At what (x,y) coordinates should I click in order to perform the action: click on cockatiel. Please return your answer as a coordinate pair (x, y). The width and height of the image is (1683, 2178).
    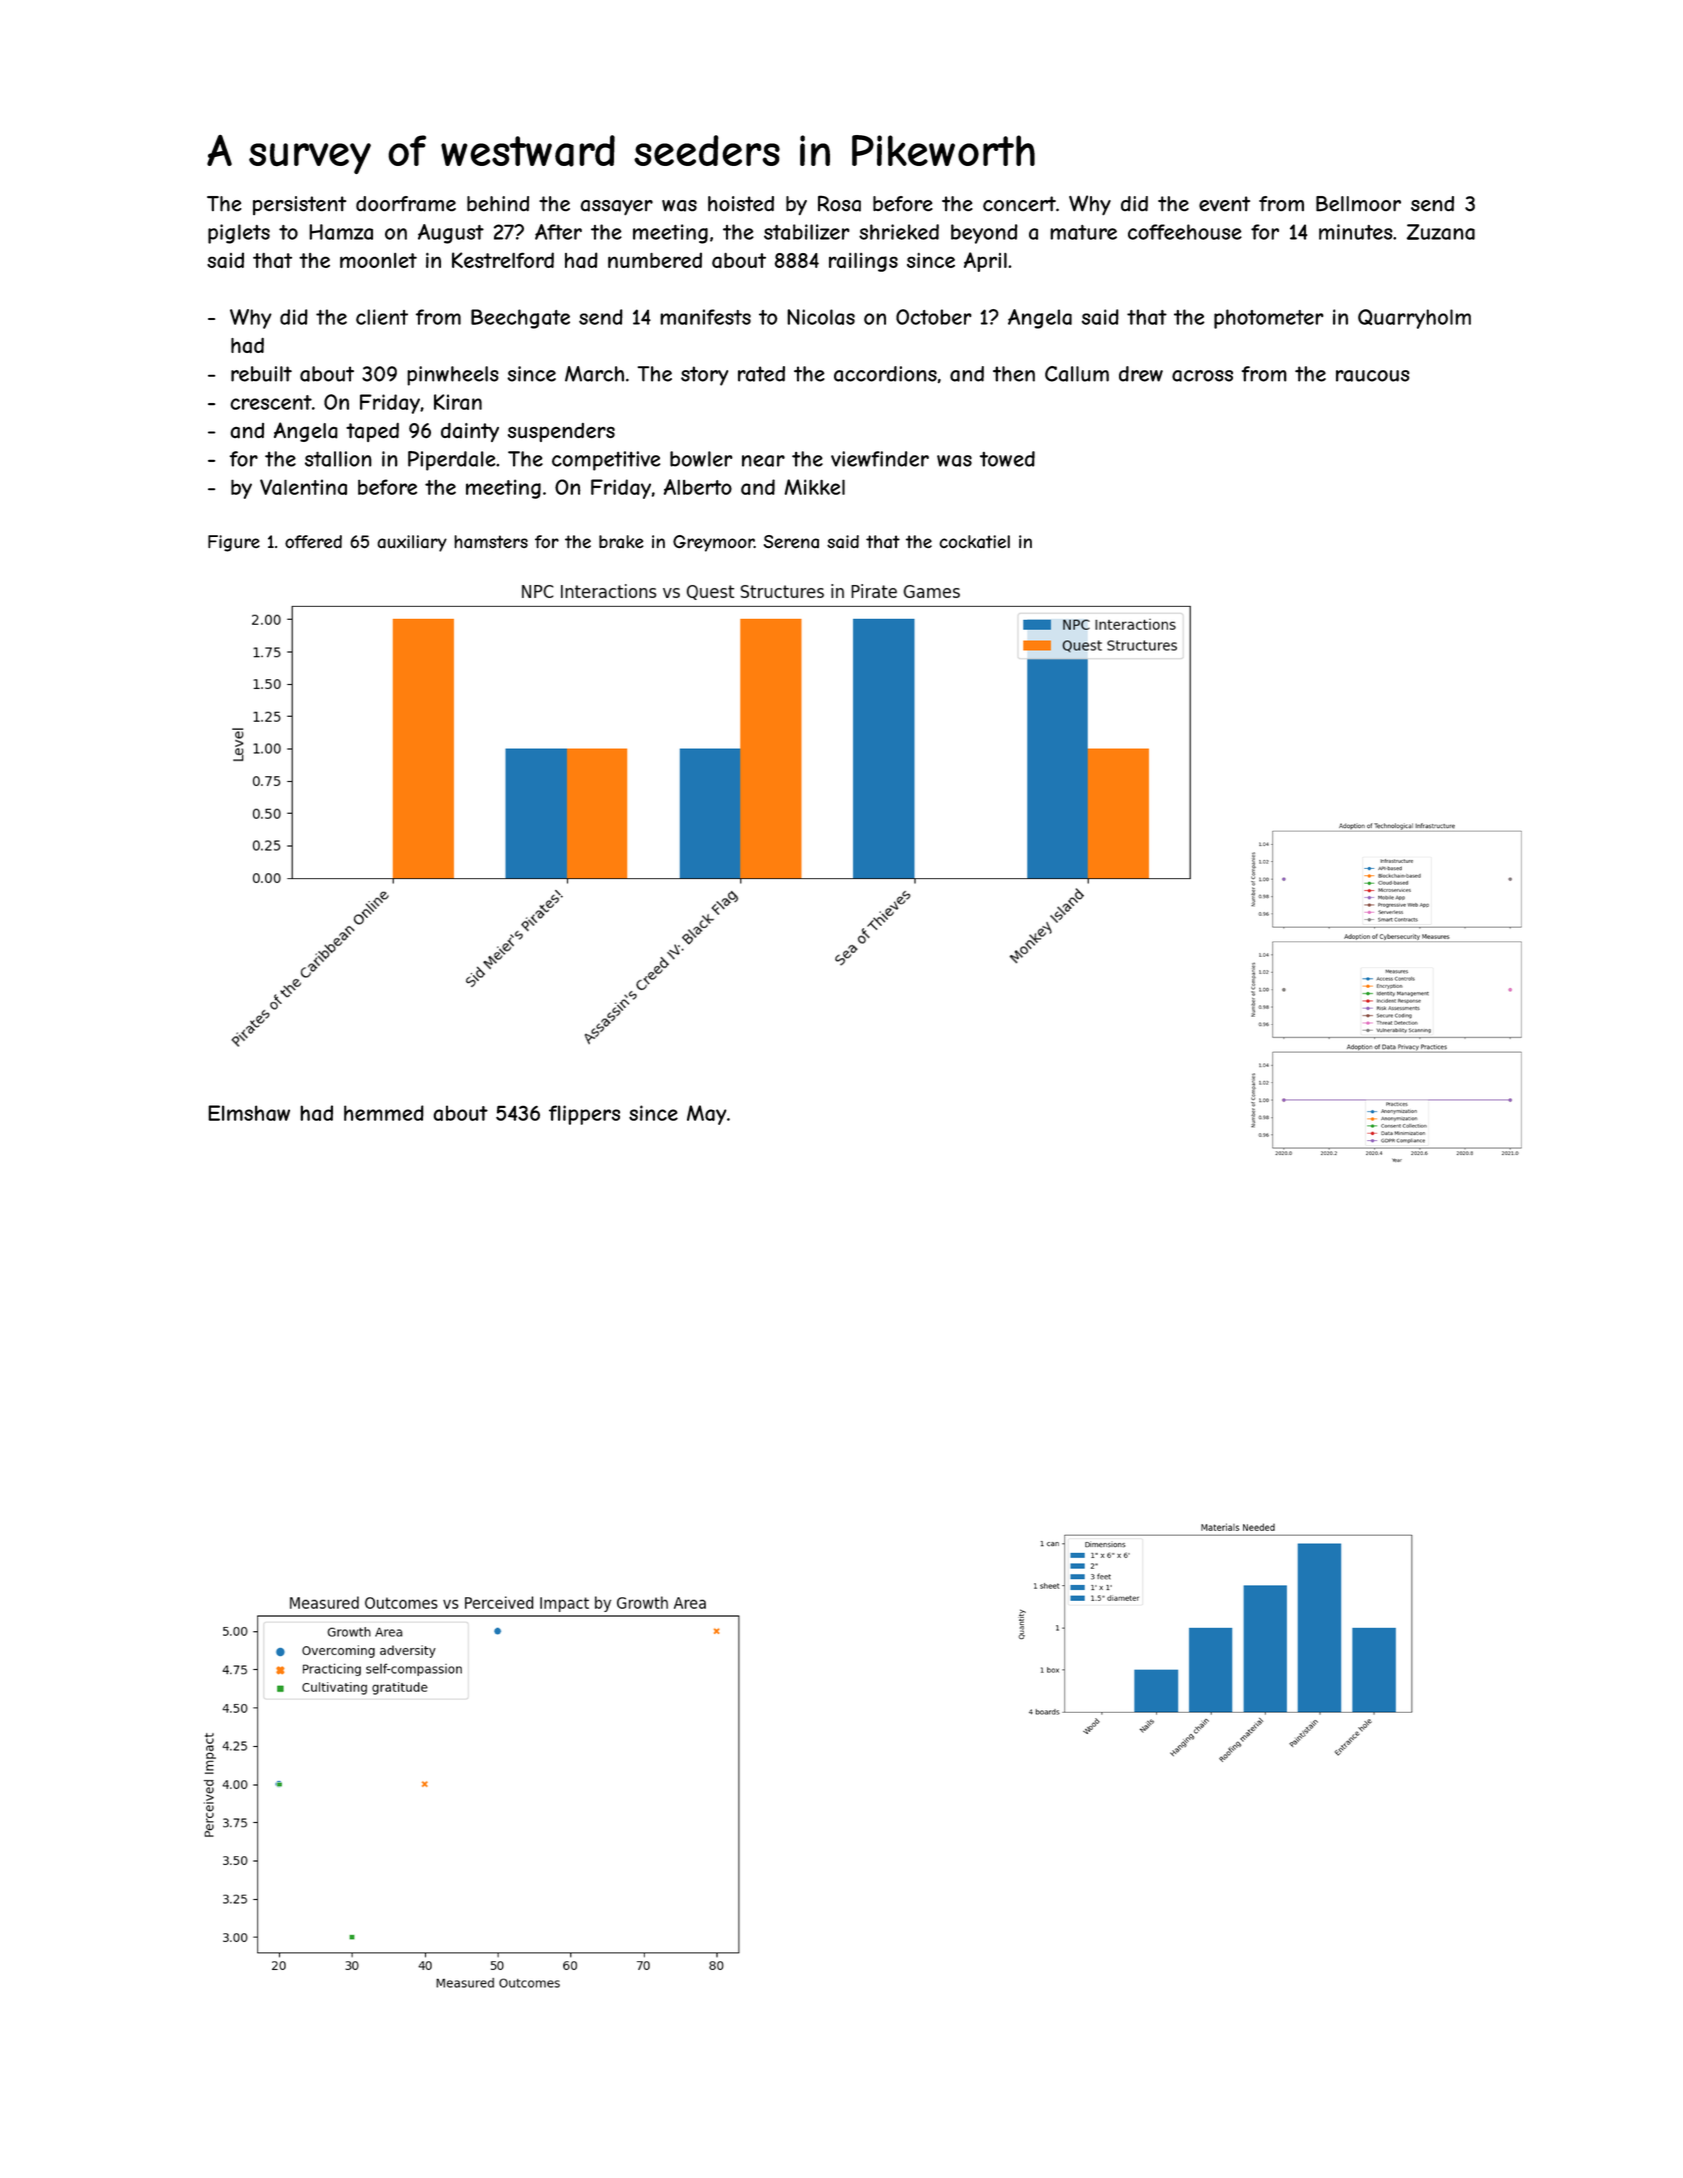
    Looking at the image, I should click on (974, 542).
